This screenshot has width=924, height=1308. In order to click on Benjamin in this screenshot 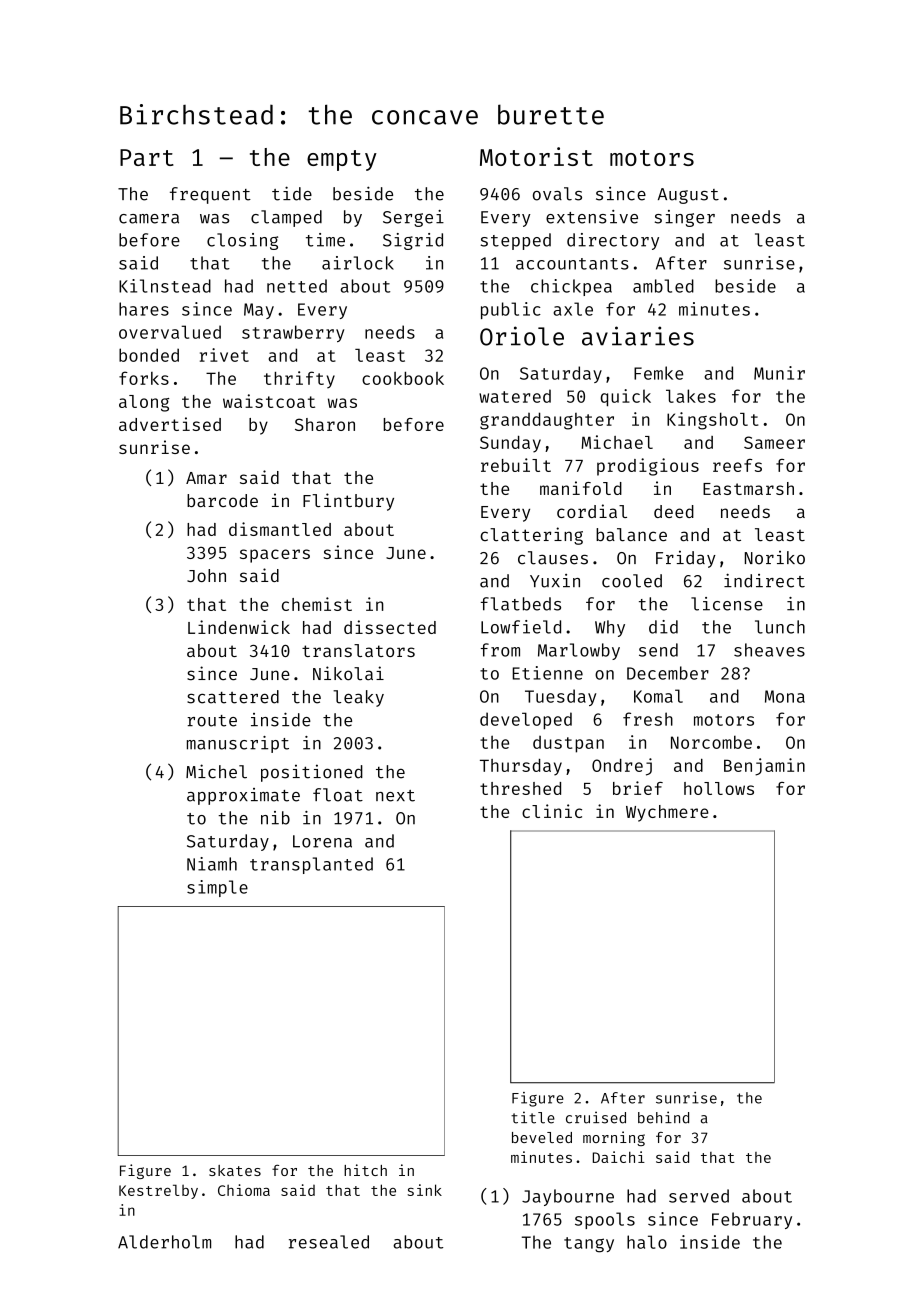, I will do `click(764, 767)`.
